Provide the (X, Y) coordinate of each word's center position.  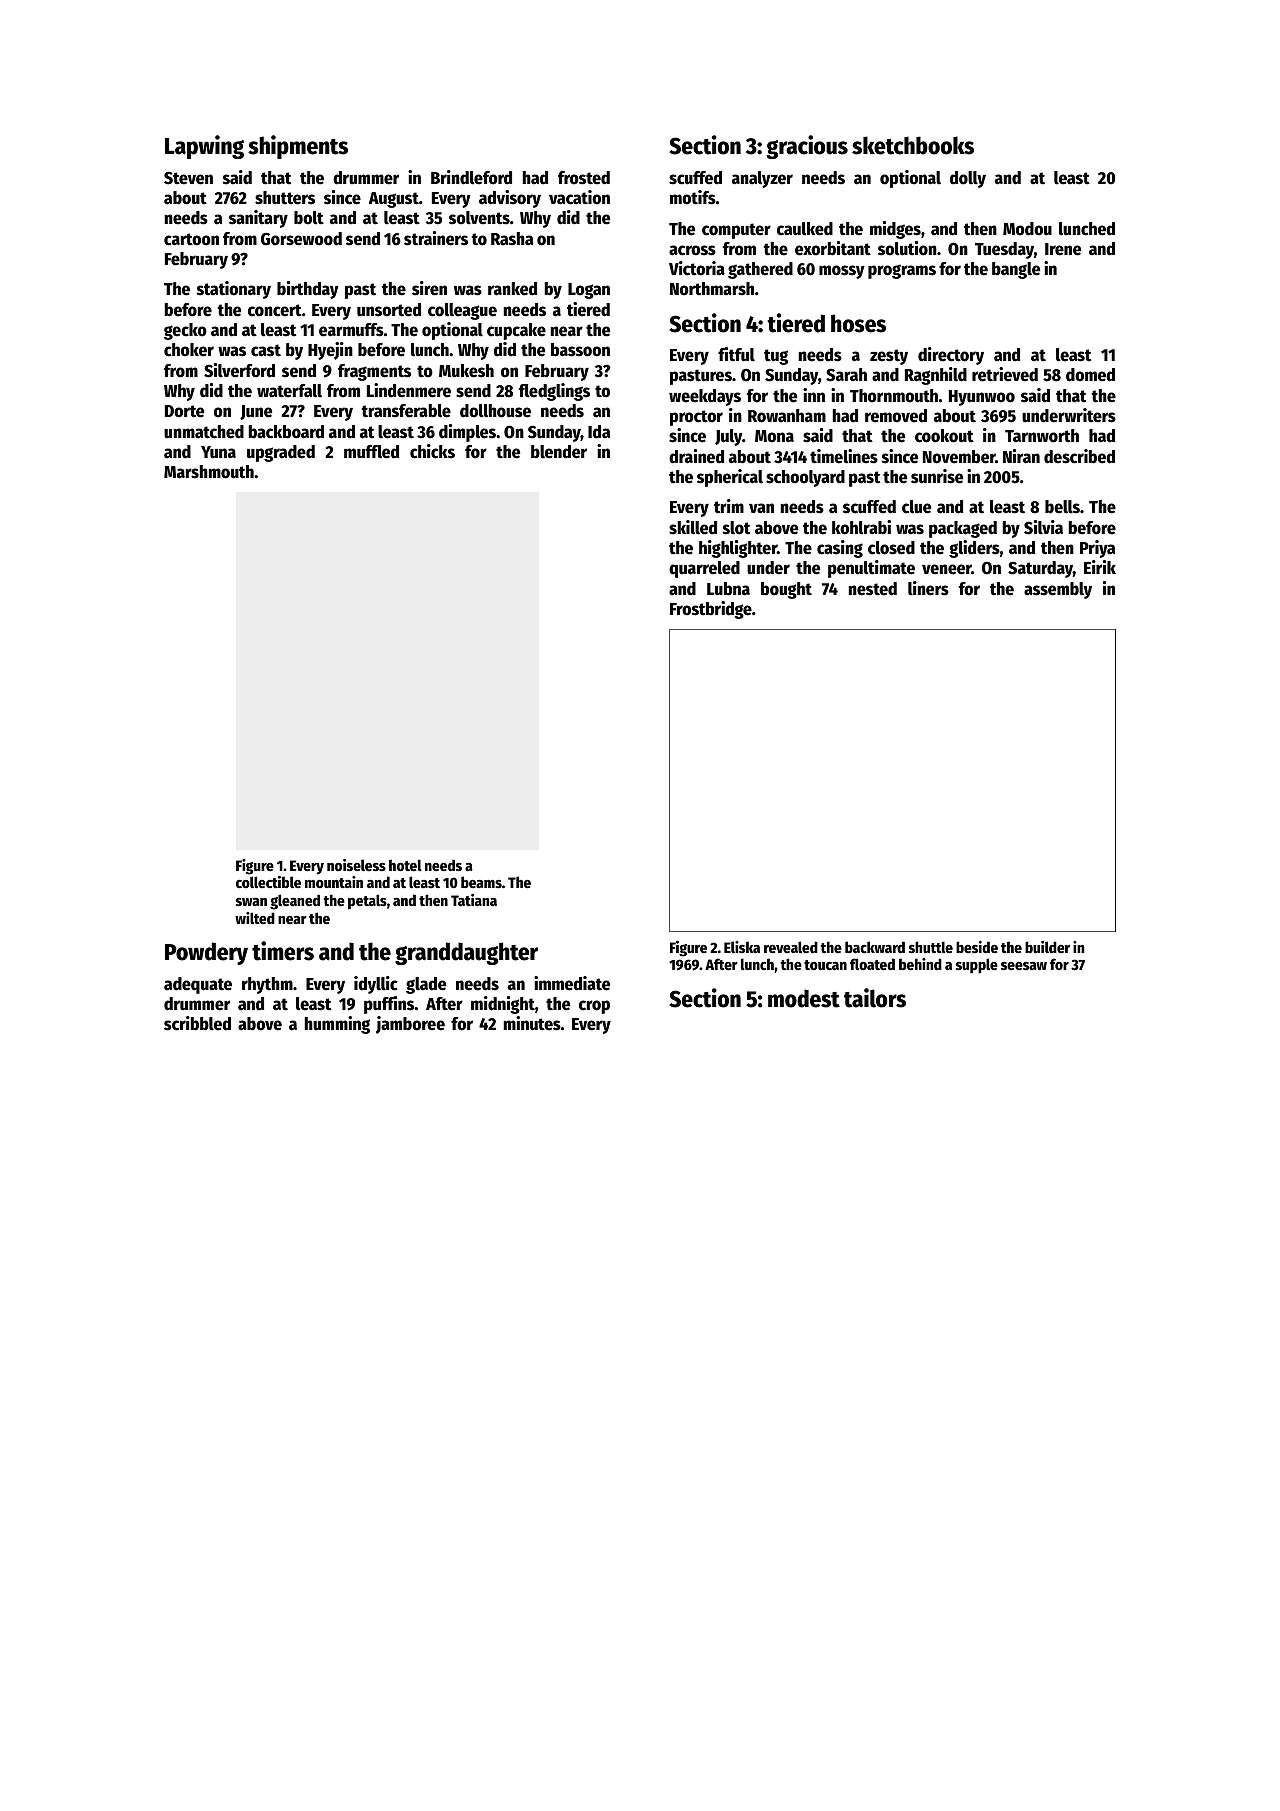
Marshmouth (209, 472)
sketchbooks (913, 145)
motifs (693, 197)
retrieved (1005, 374)
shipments (298, 147)
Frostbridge (711, 610)
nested (872, 589)
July (728, 437)
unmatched (204, 432)
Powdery (206, 953)
